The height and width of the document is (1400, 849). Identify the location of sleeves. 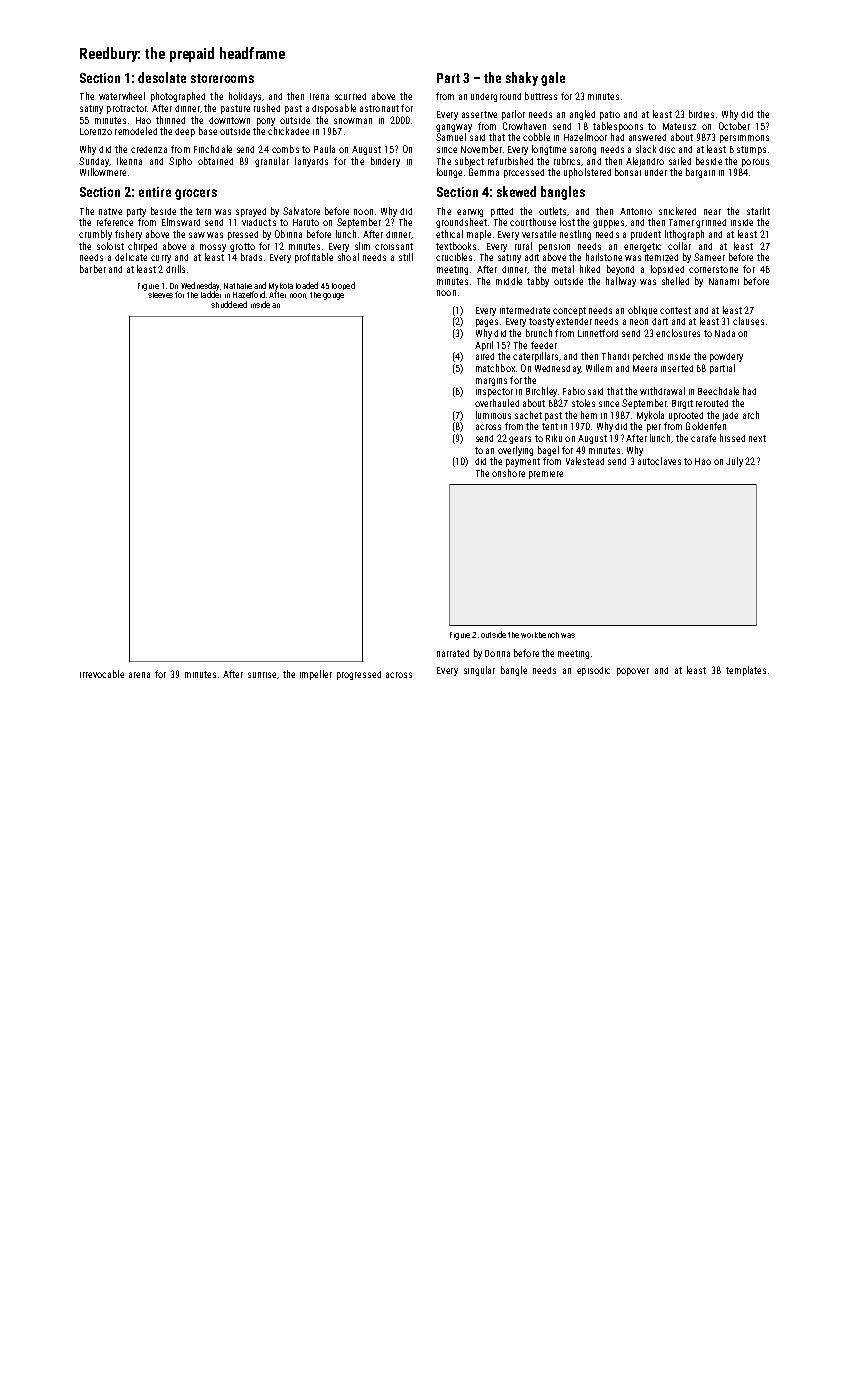
(160, 295).
